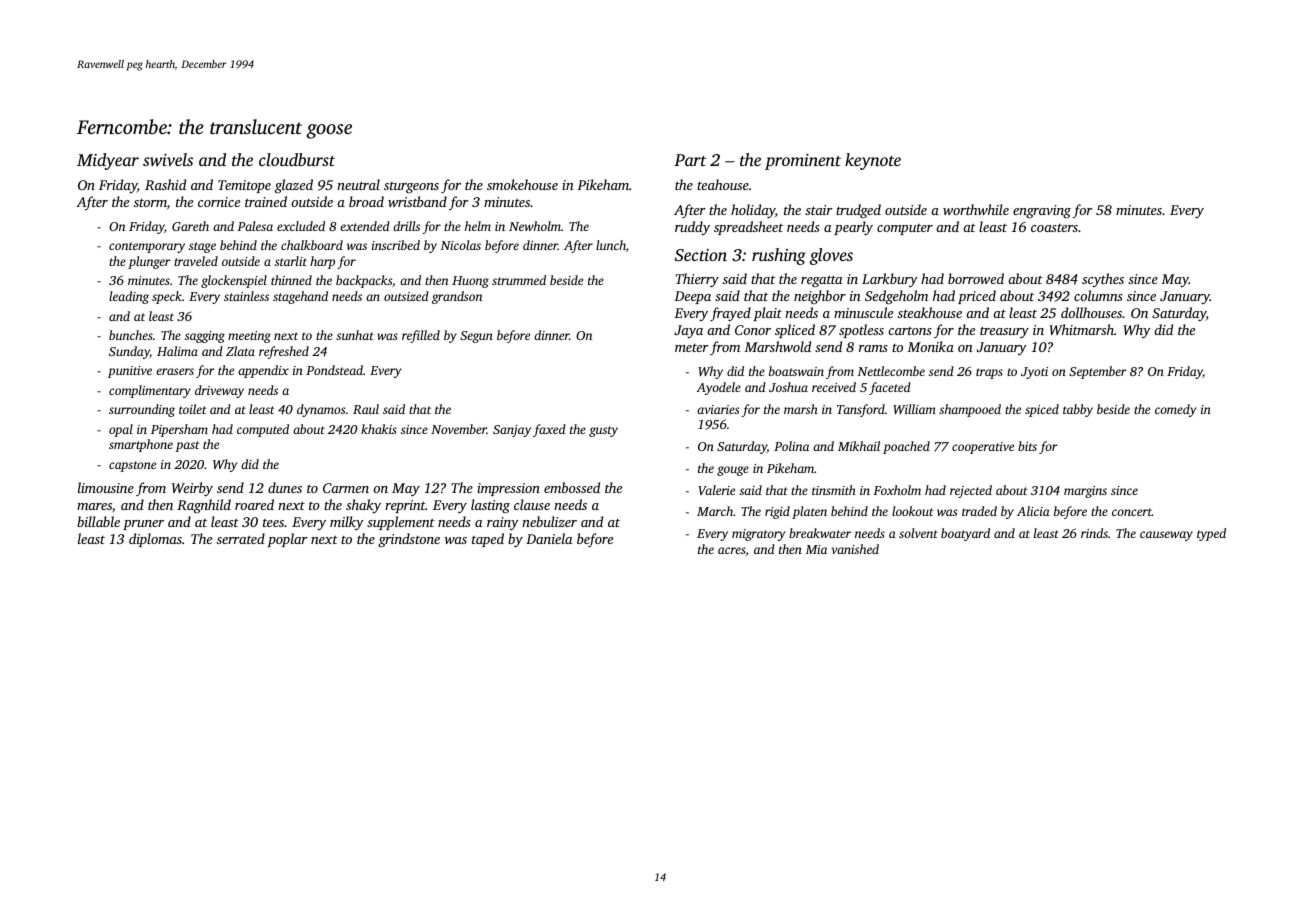 The image size is (1308, 924). Describe the element at coordinates (106, 487) in the screenshot. I see `limousine` at that location.
